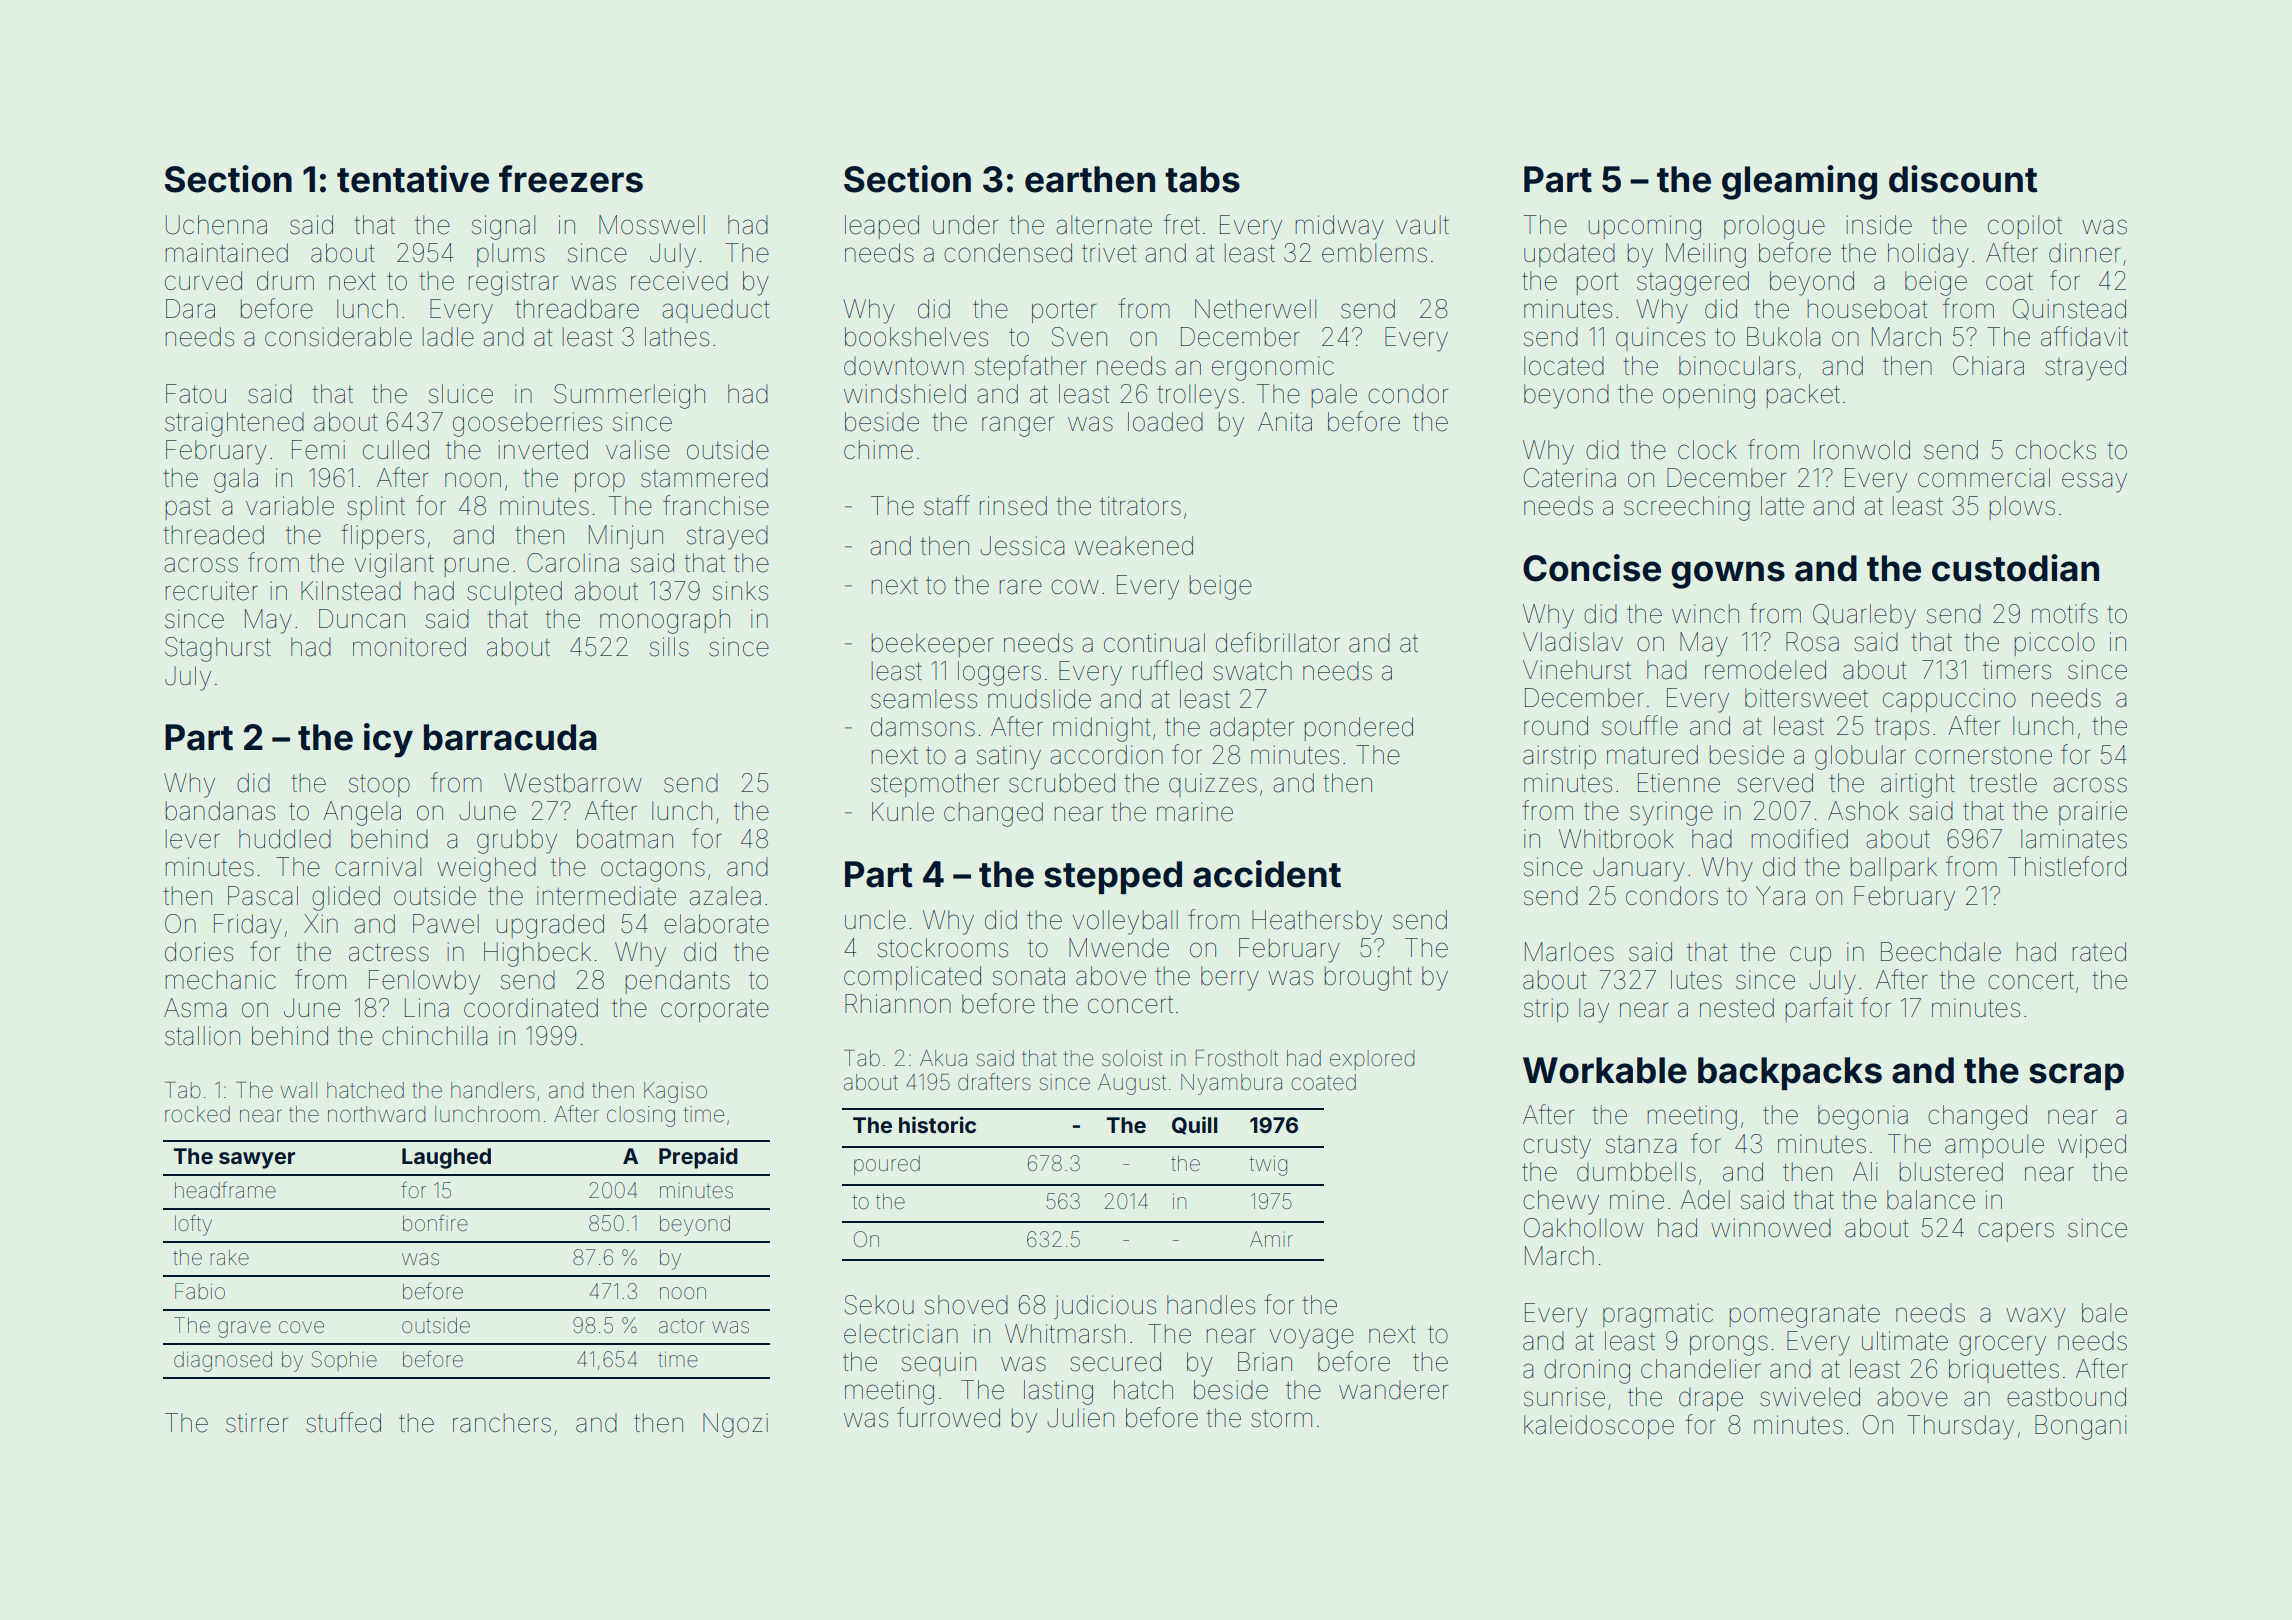 The width and height of the screenshot is (2292, 1620). I want to click on swiveled, so click(1810, 1397).
